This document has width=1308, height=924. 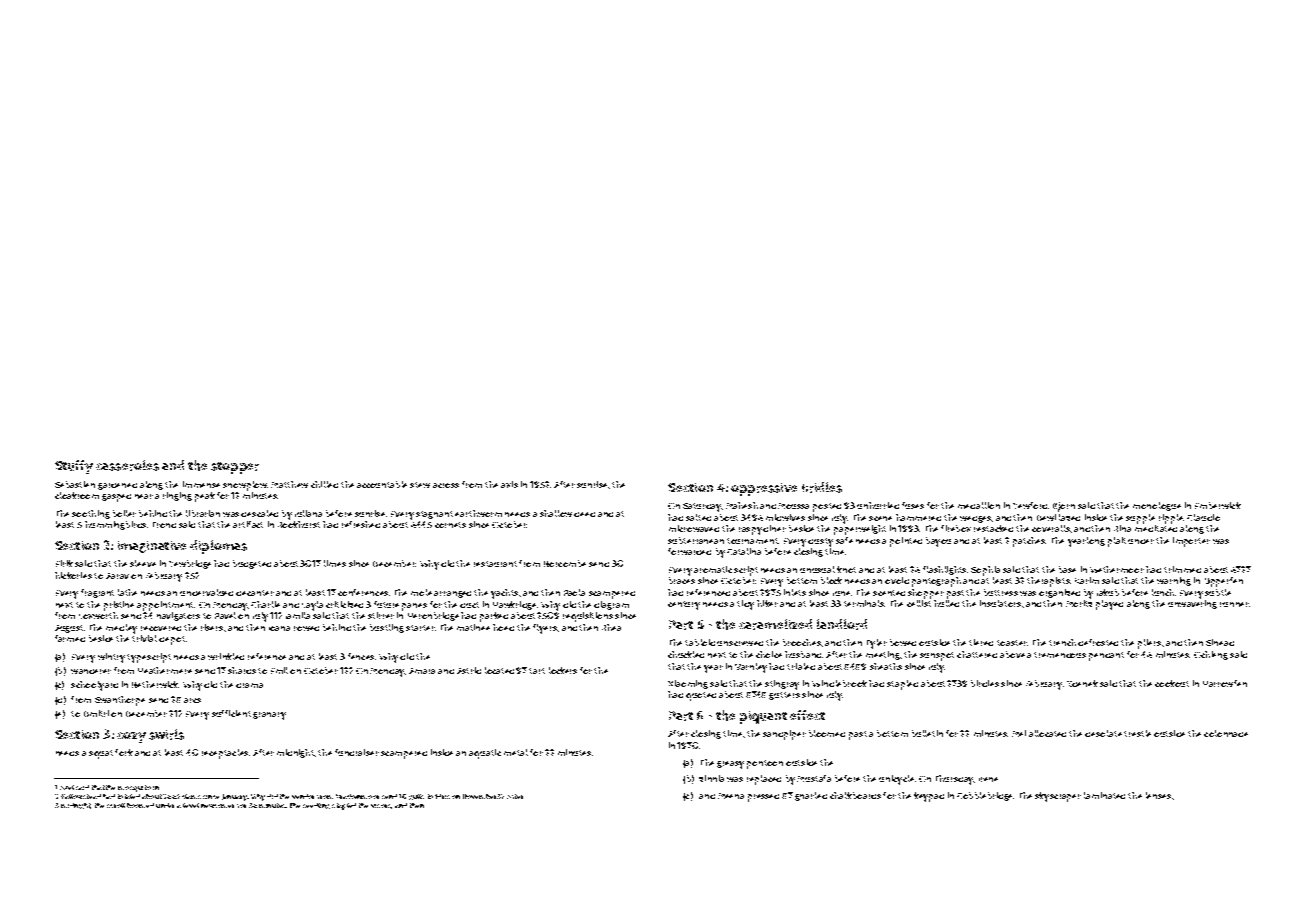 I want to click on Xiaoming, so click(x=688, y=684).
